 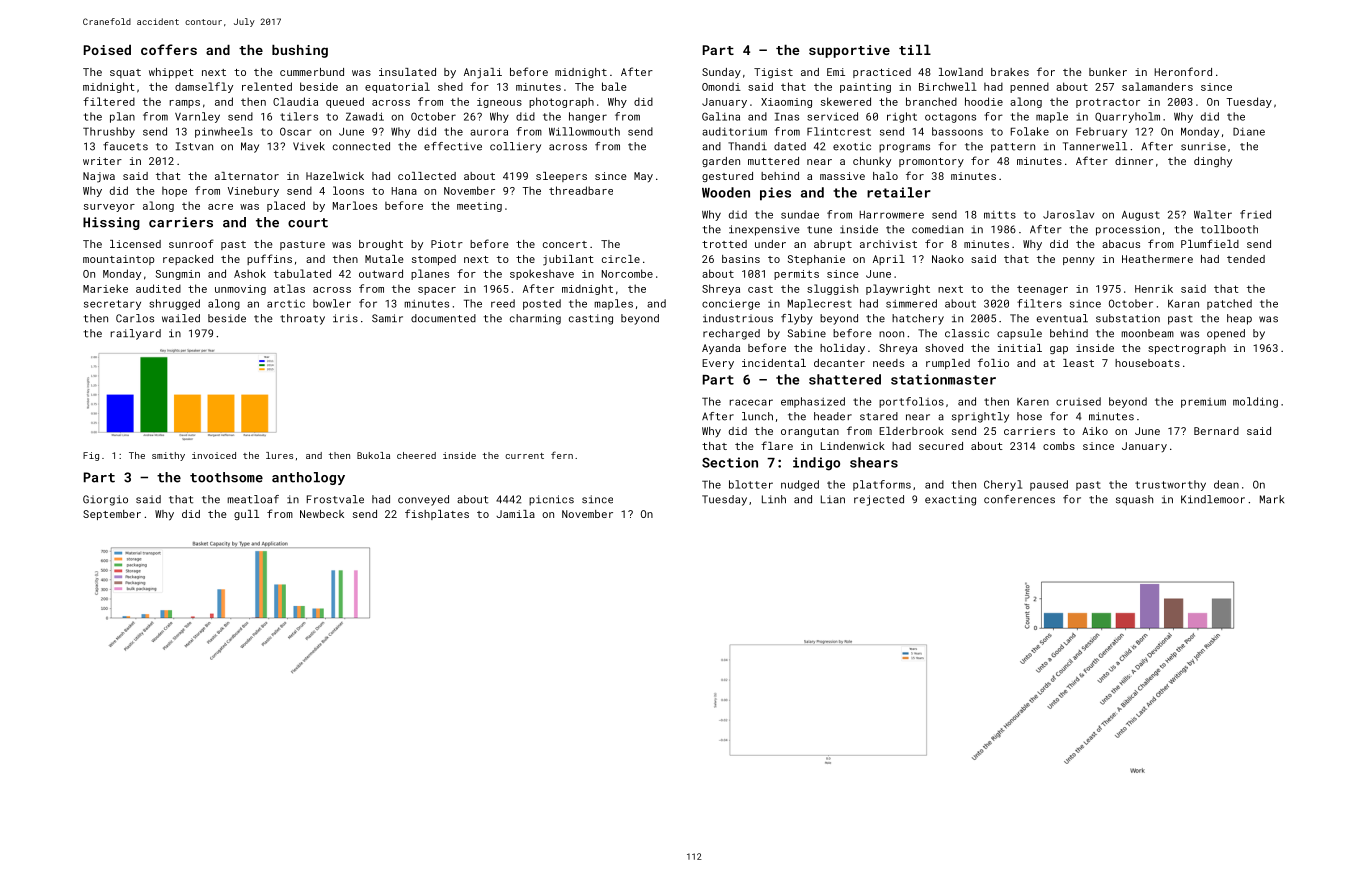 What do you see at coordinates (99, 177) in the document?
I see `Najwa` at bounding box center [99, 177].
